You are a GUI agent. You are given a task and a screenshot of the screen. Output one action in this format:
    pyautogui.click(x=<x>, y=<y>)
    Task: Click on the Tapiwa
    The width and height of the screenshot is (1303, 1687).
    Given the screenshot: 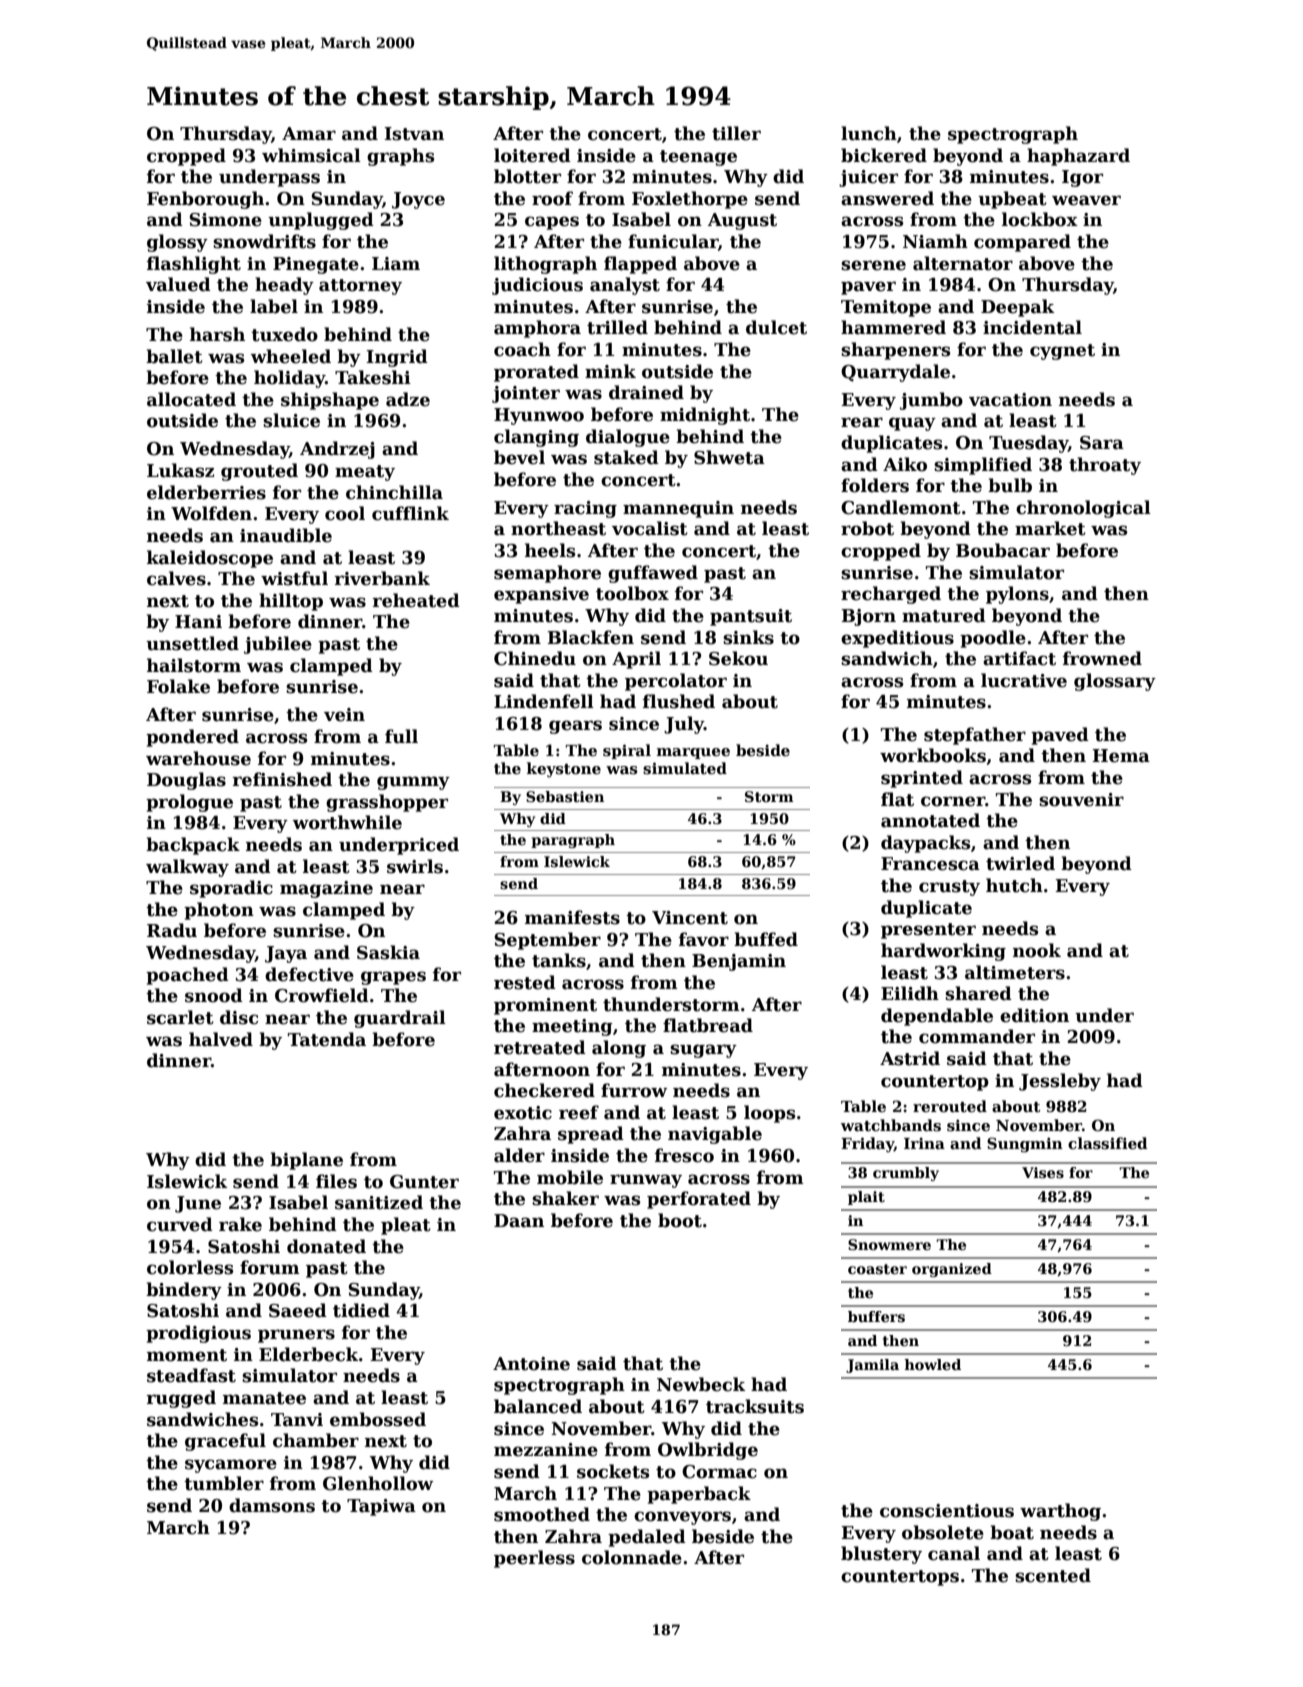 What is the action you would take?
    pyautogui.click(x=381, y=1507)
